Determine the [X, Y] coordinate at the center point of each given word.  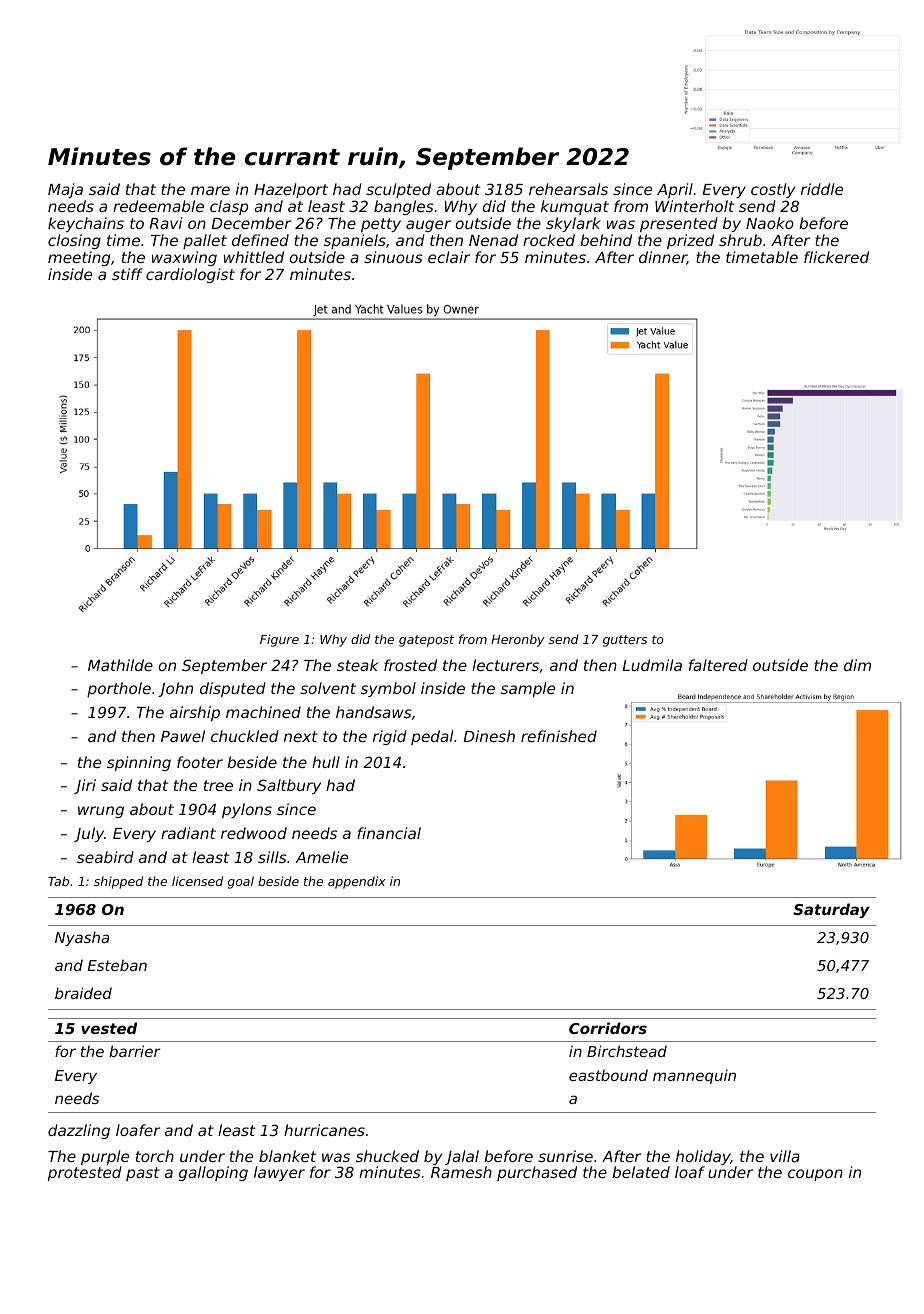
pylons [247, 810]
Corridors [608, 1028]
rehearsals [568, 189]
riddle [822, 189]
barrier [135, 1051]
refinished [559, 736]
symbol [388, 689]
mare [210, 190]
